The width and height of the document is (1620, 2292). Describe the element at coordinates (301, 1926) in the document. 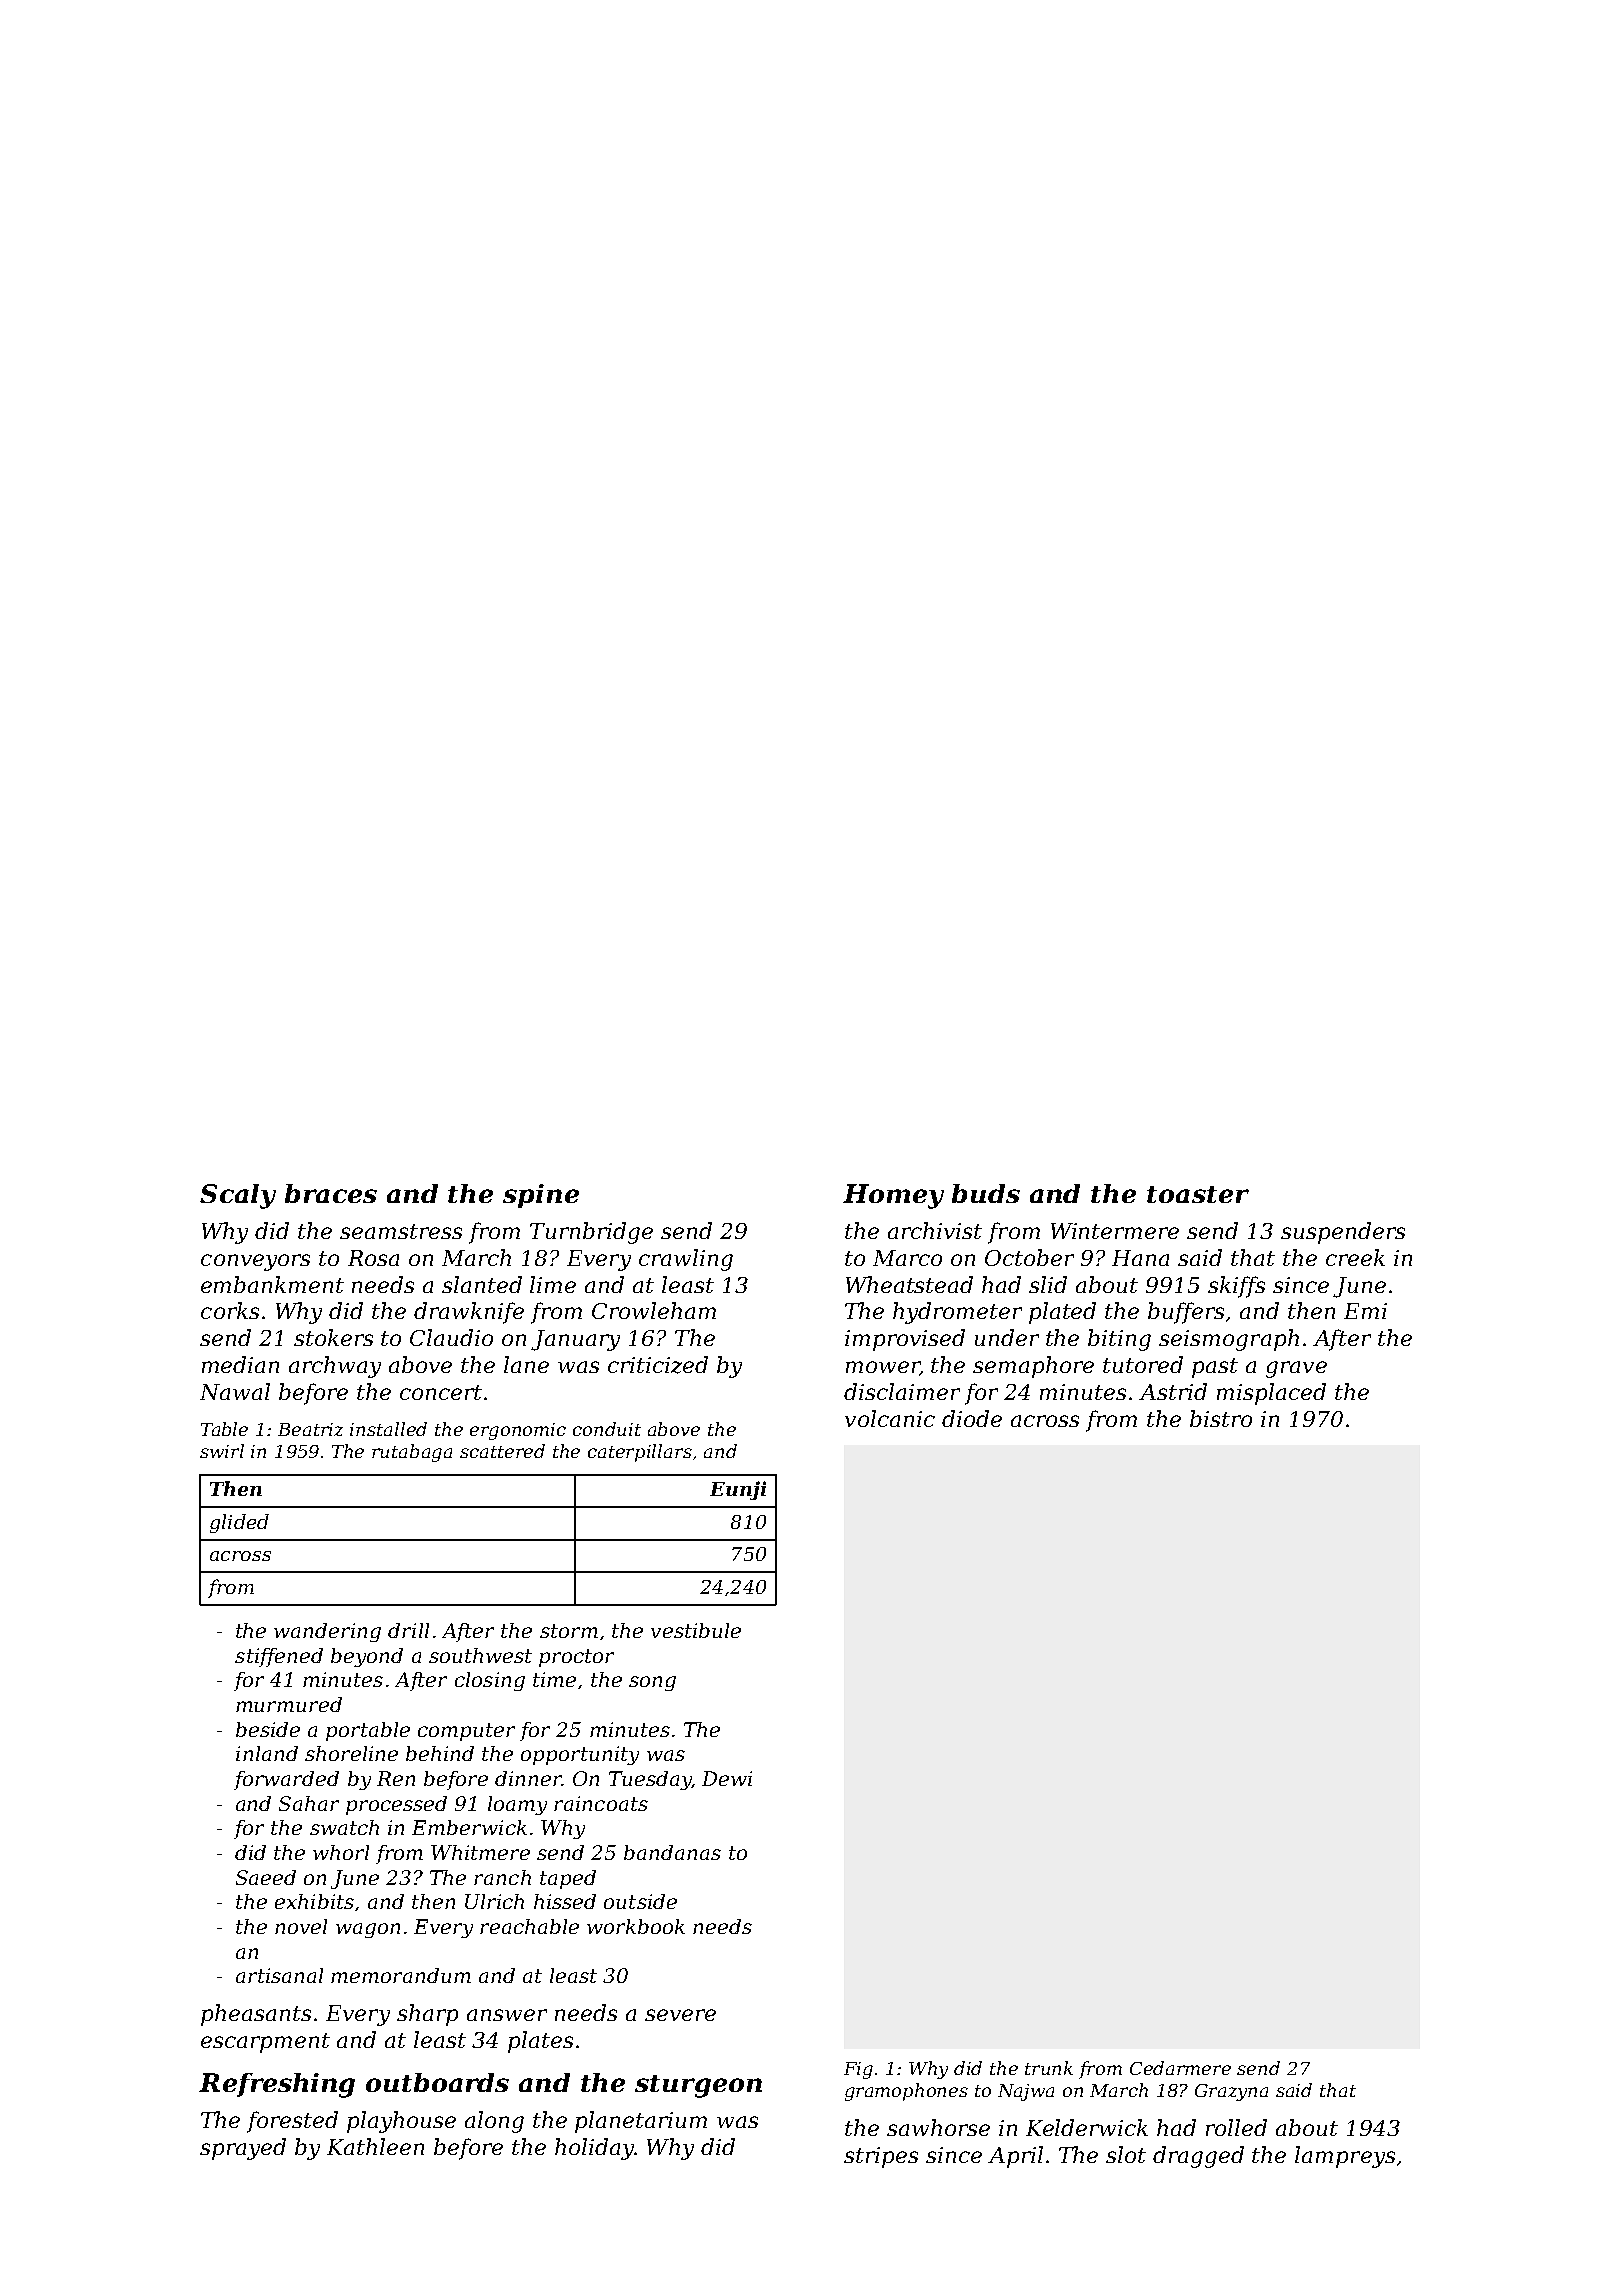

I see `novel` at that location.
